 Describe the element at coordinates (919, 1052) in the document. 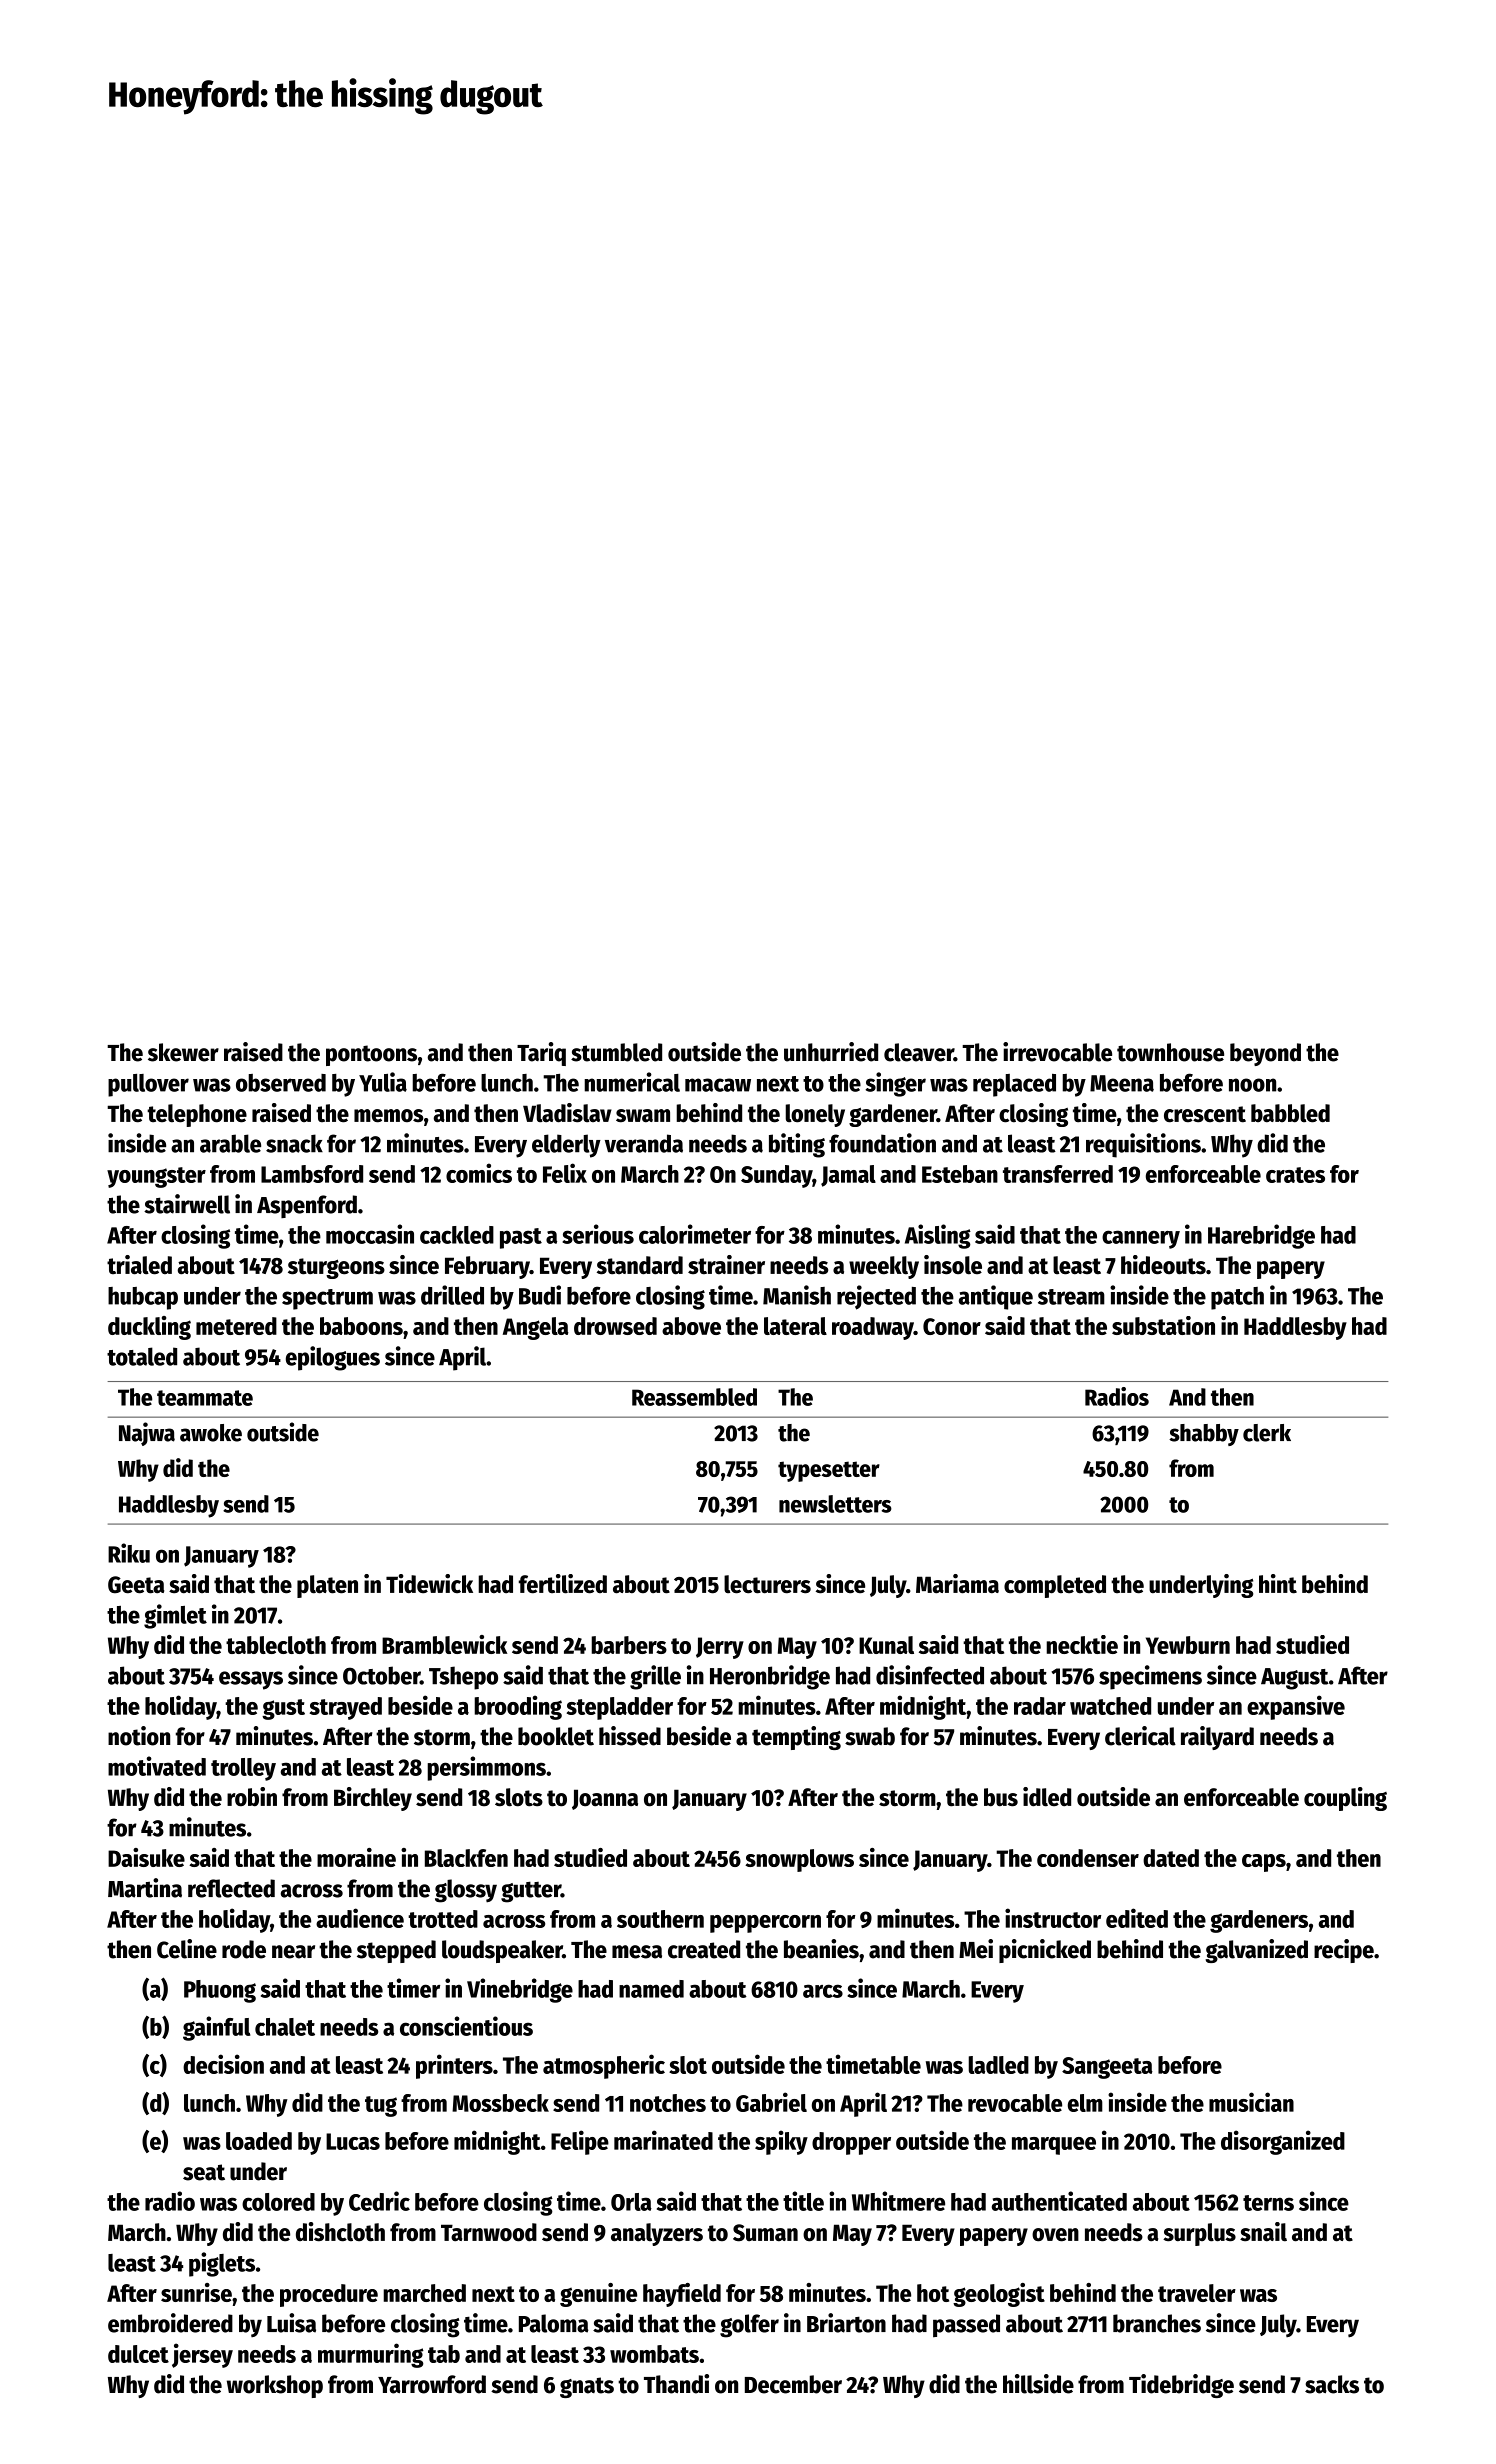

I see `cleaver` at that location.
